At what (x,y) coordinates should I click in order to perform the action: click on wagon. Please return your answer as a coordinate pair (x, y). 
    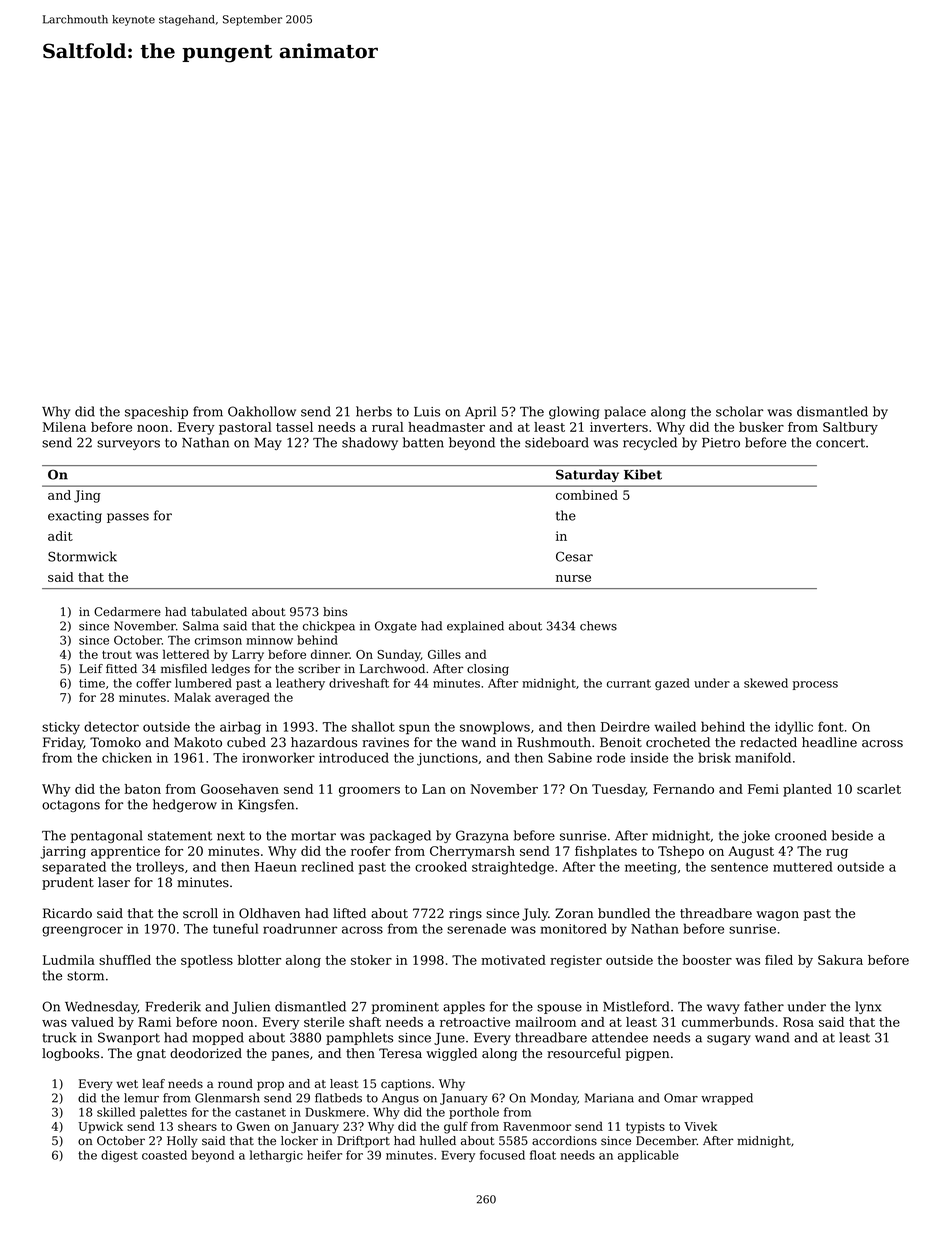
    Looking at the image, I should click on (777, 916).
